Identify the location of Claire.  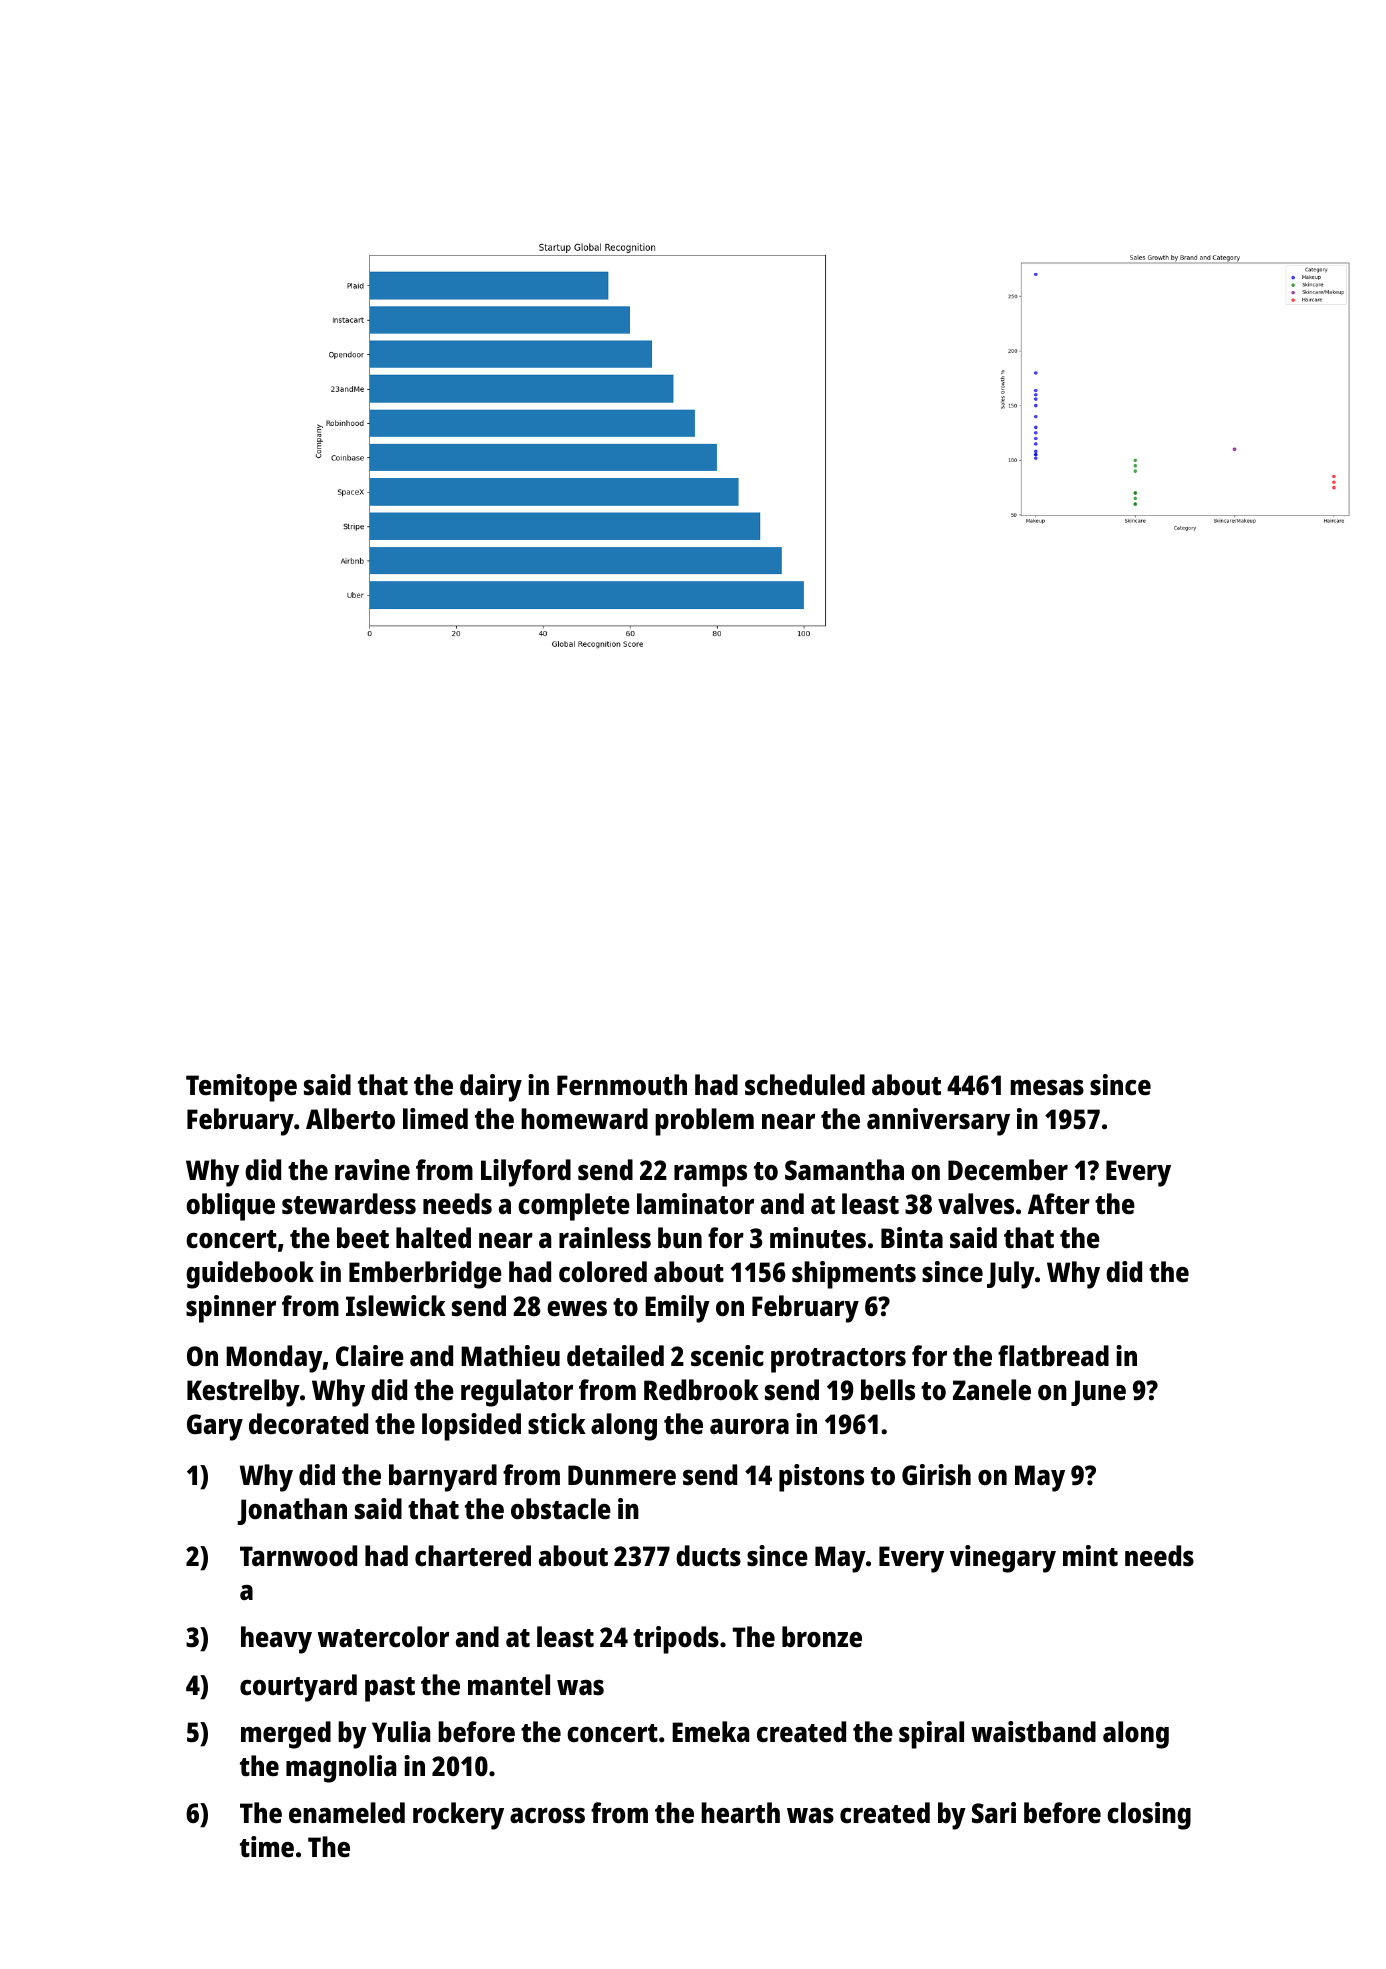
(370, 1355).
